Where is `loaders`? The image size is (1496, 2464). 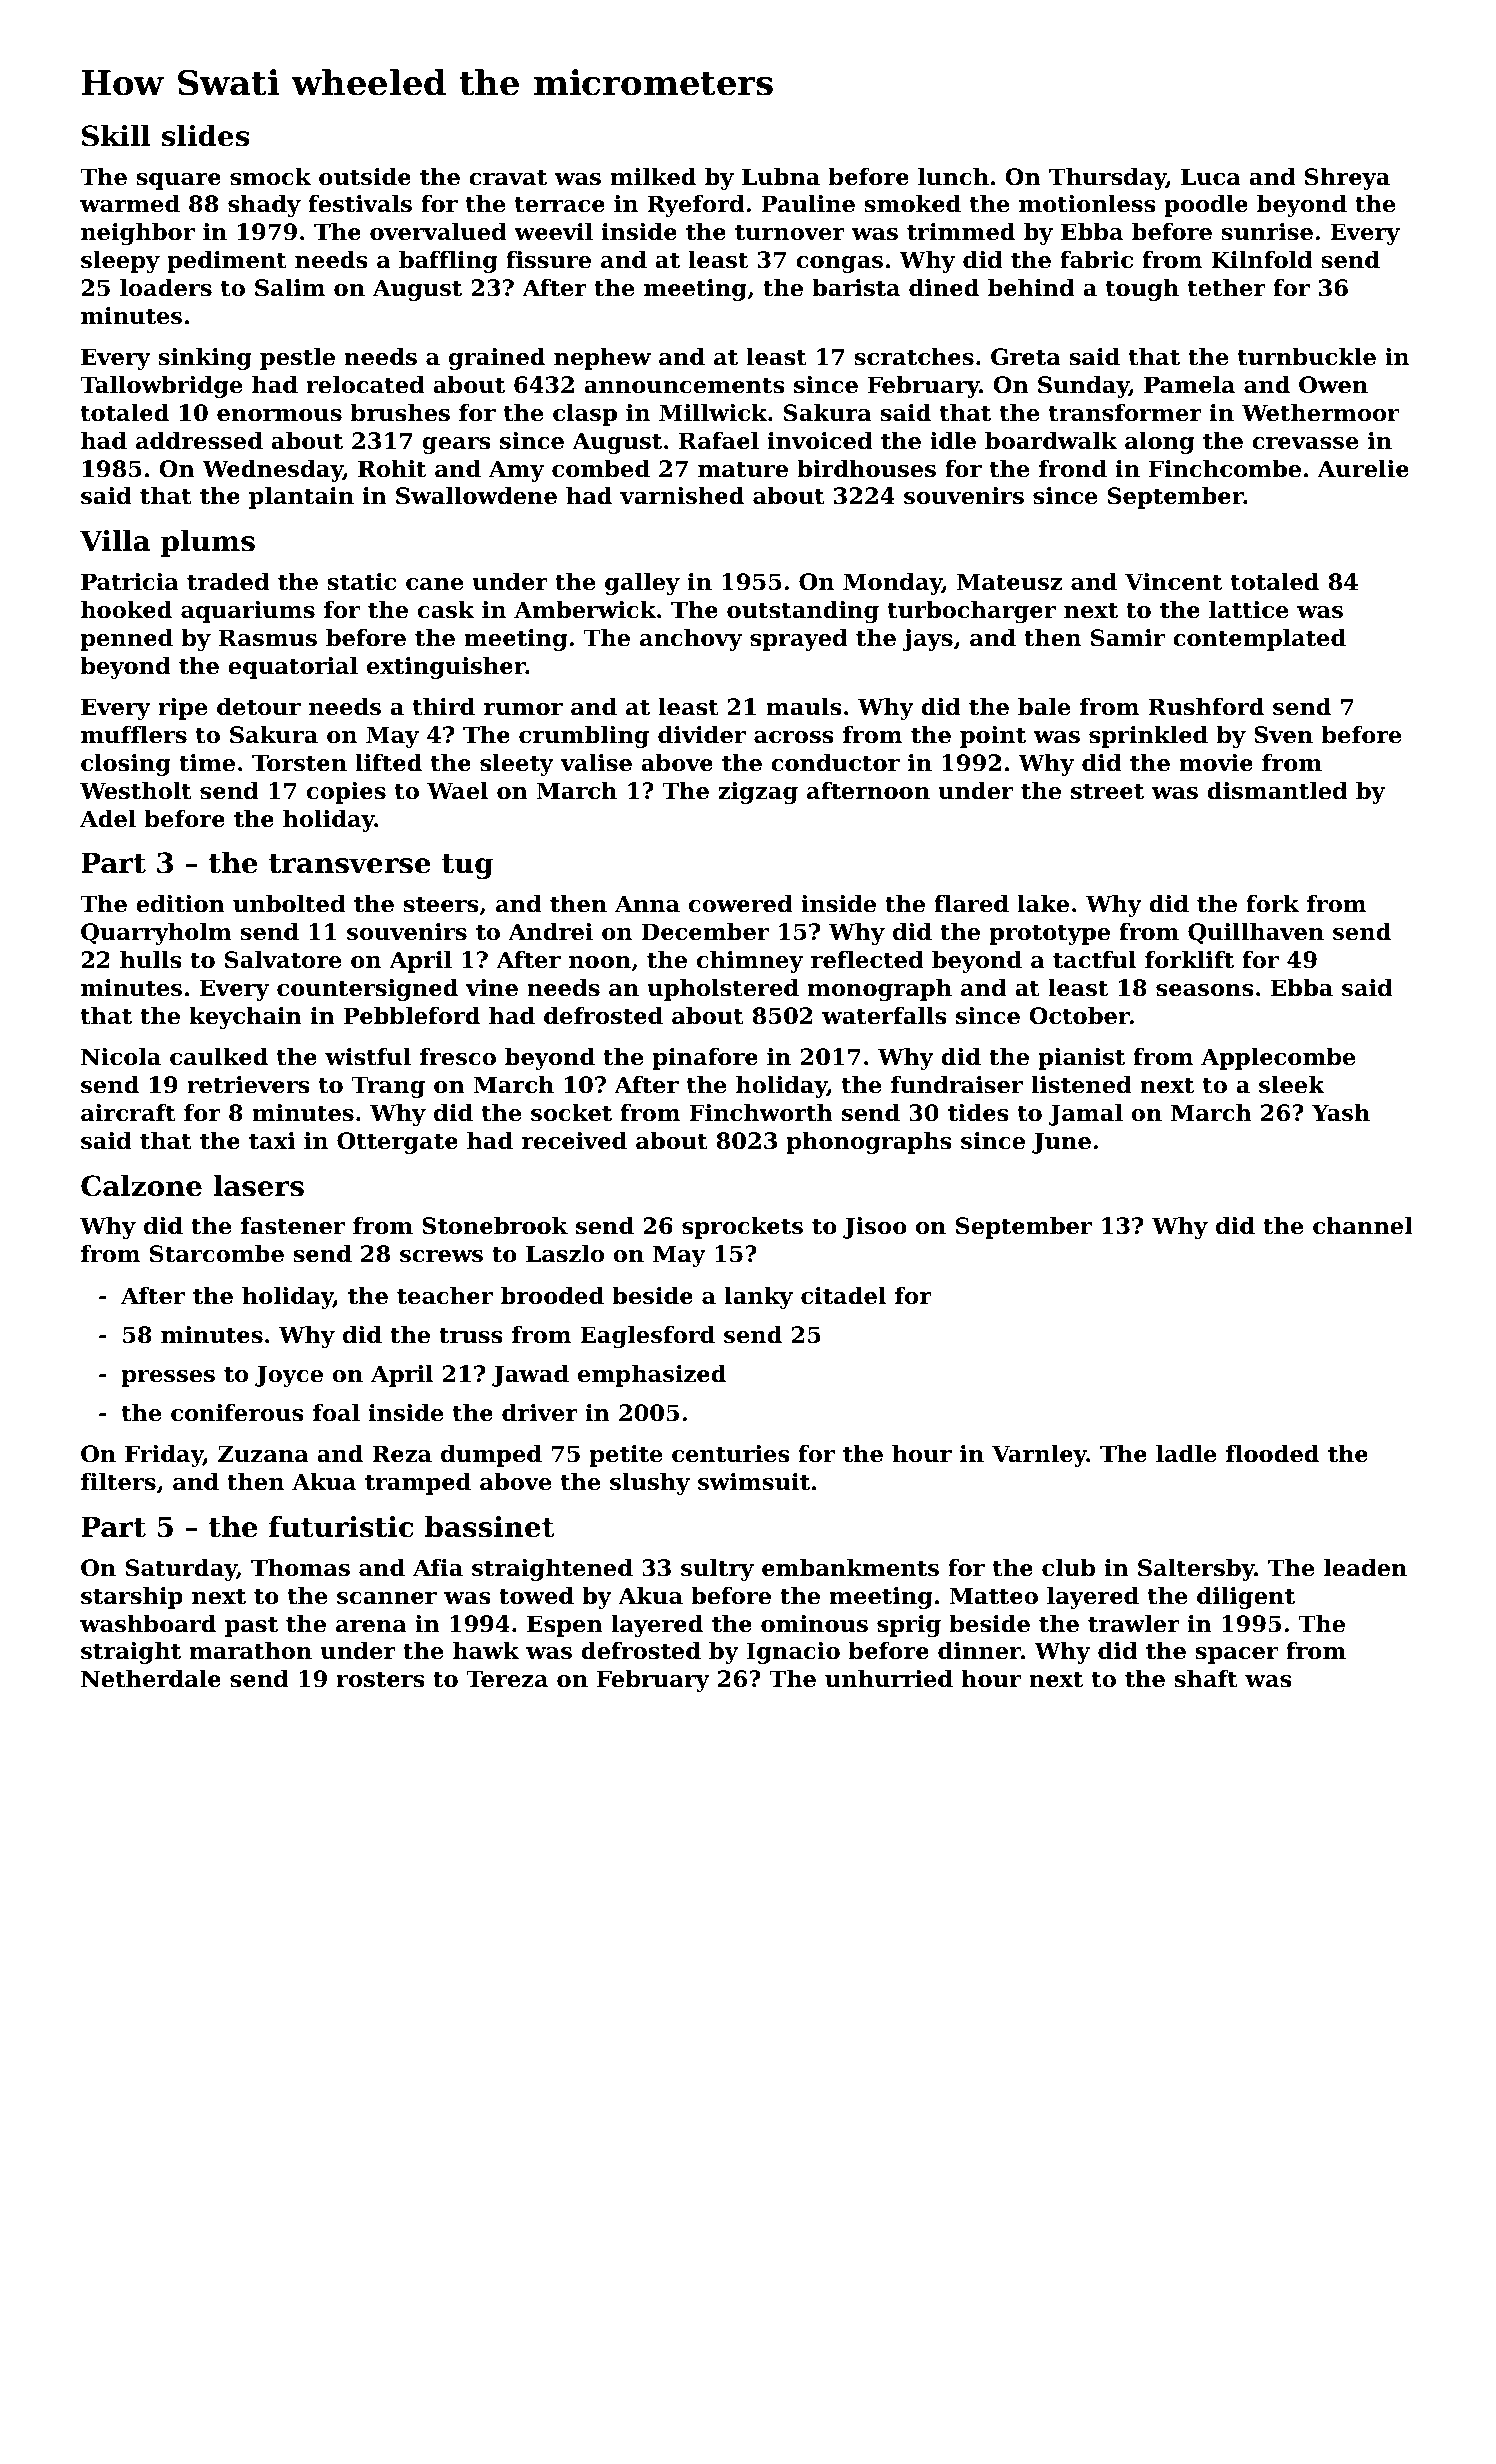 loaders is located at coordinates (166, 288).
